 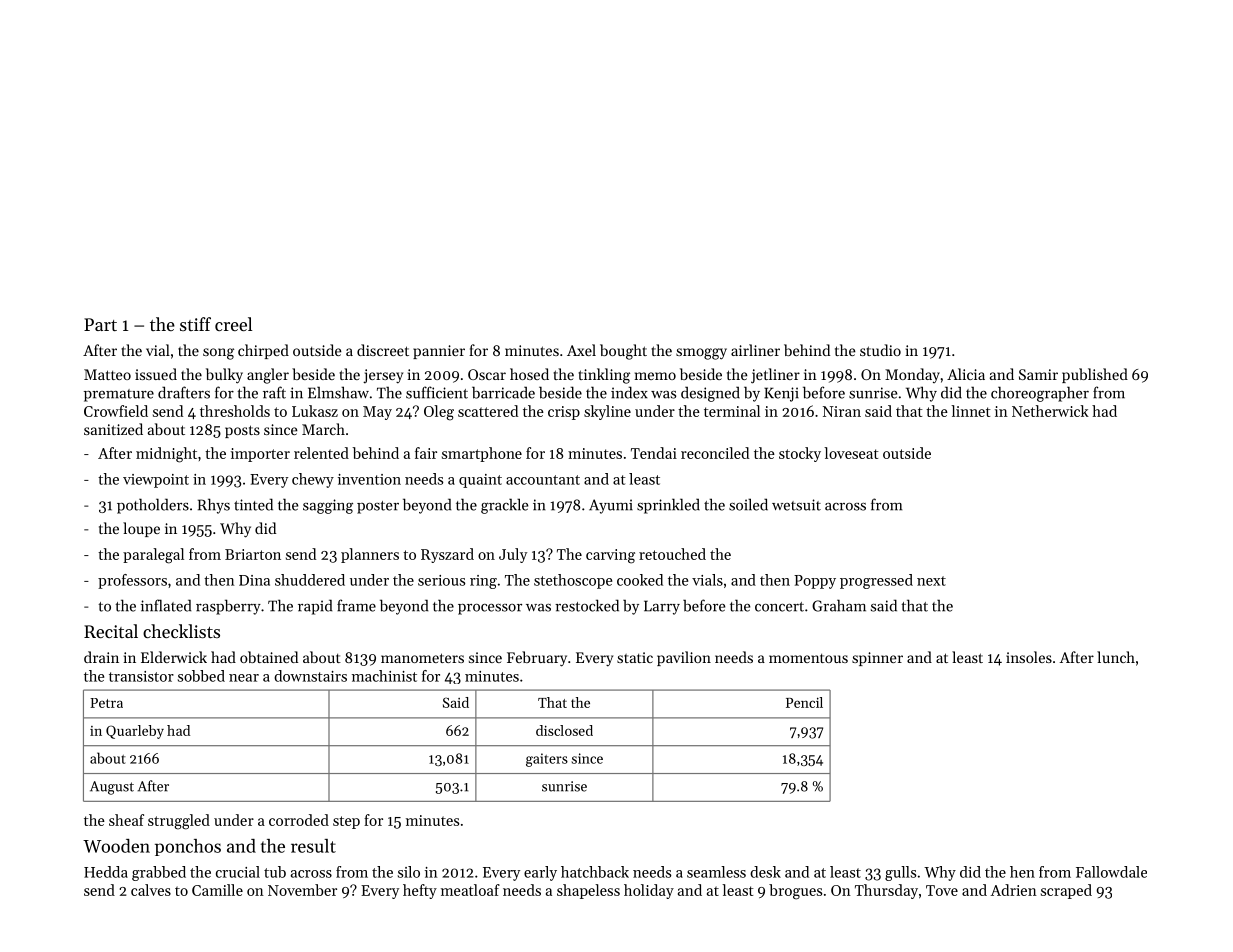 I want to click on airliner, so click(x=755, y=350).
